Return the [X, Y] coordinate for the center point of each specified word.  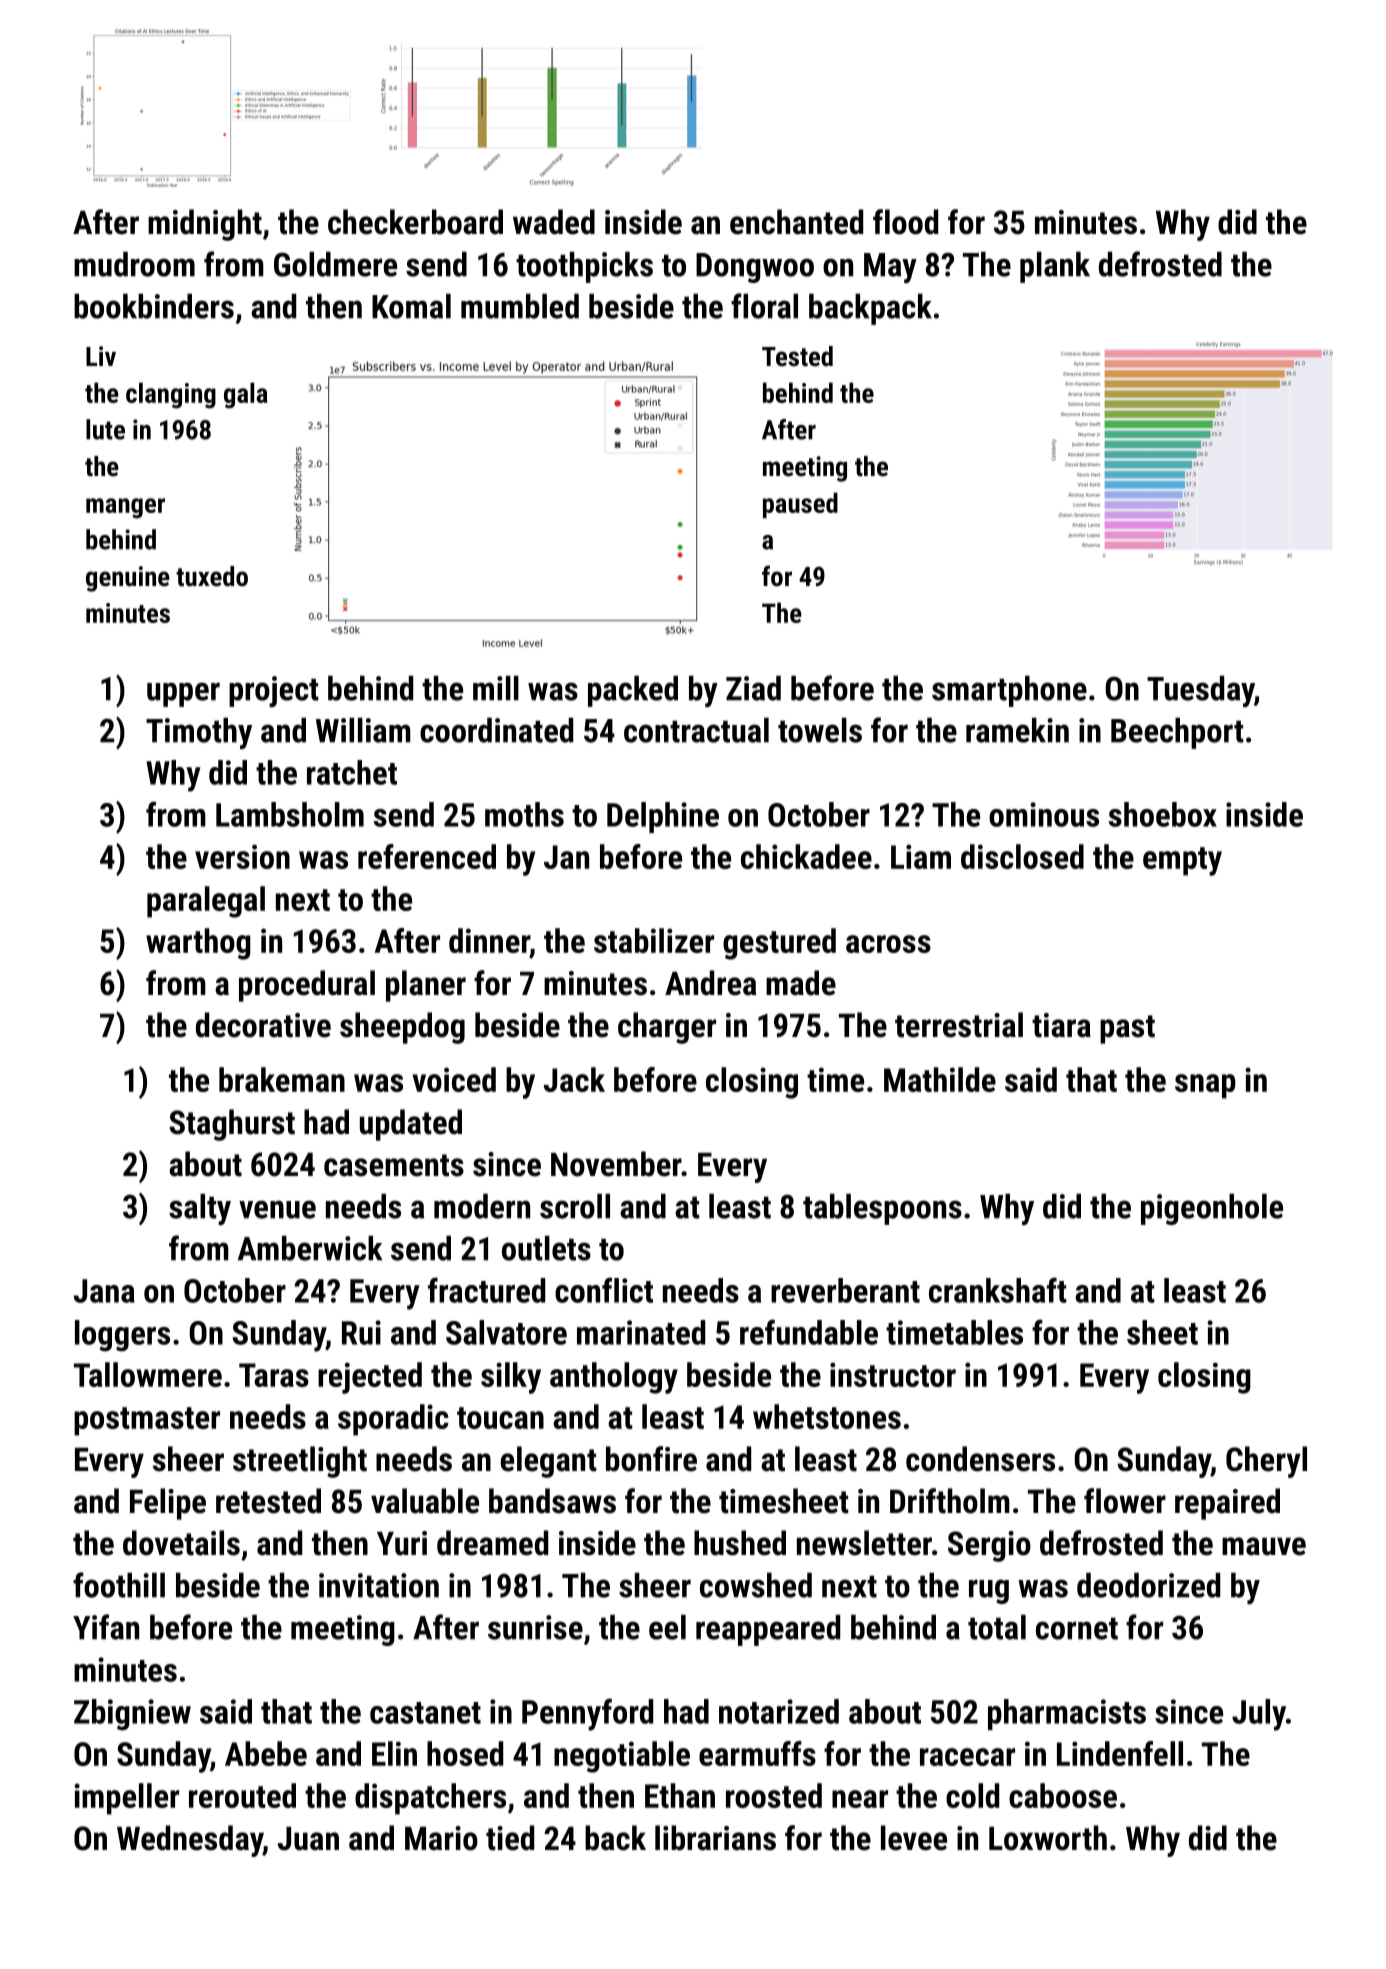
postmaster [147, 1421]
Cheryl [1266, 1462]
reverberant [845, 1290]
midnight [205, 225]
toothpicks [584, 267]
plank [1055, 267]
